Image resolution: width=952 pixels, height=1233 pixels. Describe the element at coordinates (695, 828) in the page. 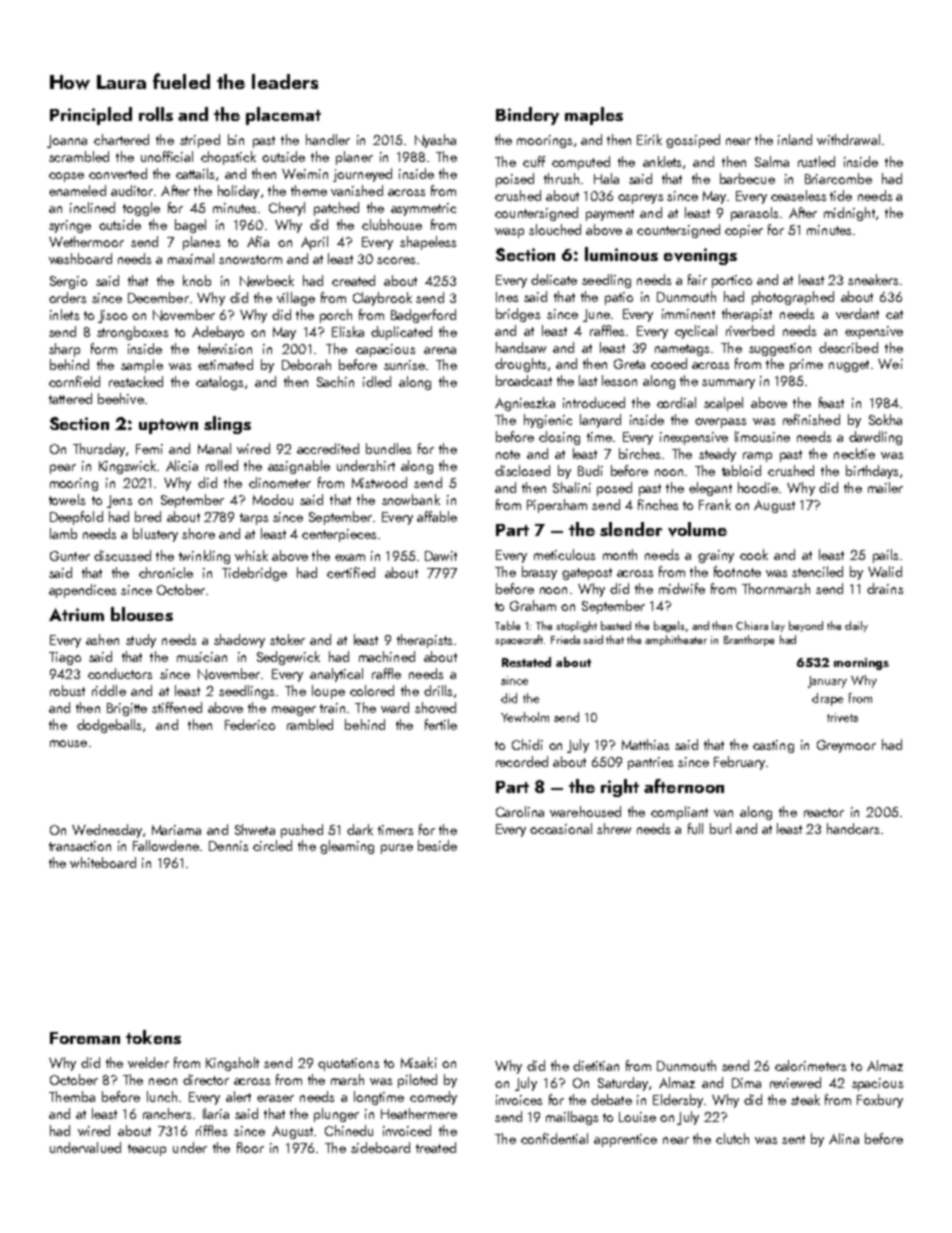

I see `full` at that location.
